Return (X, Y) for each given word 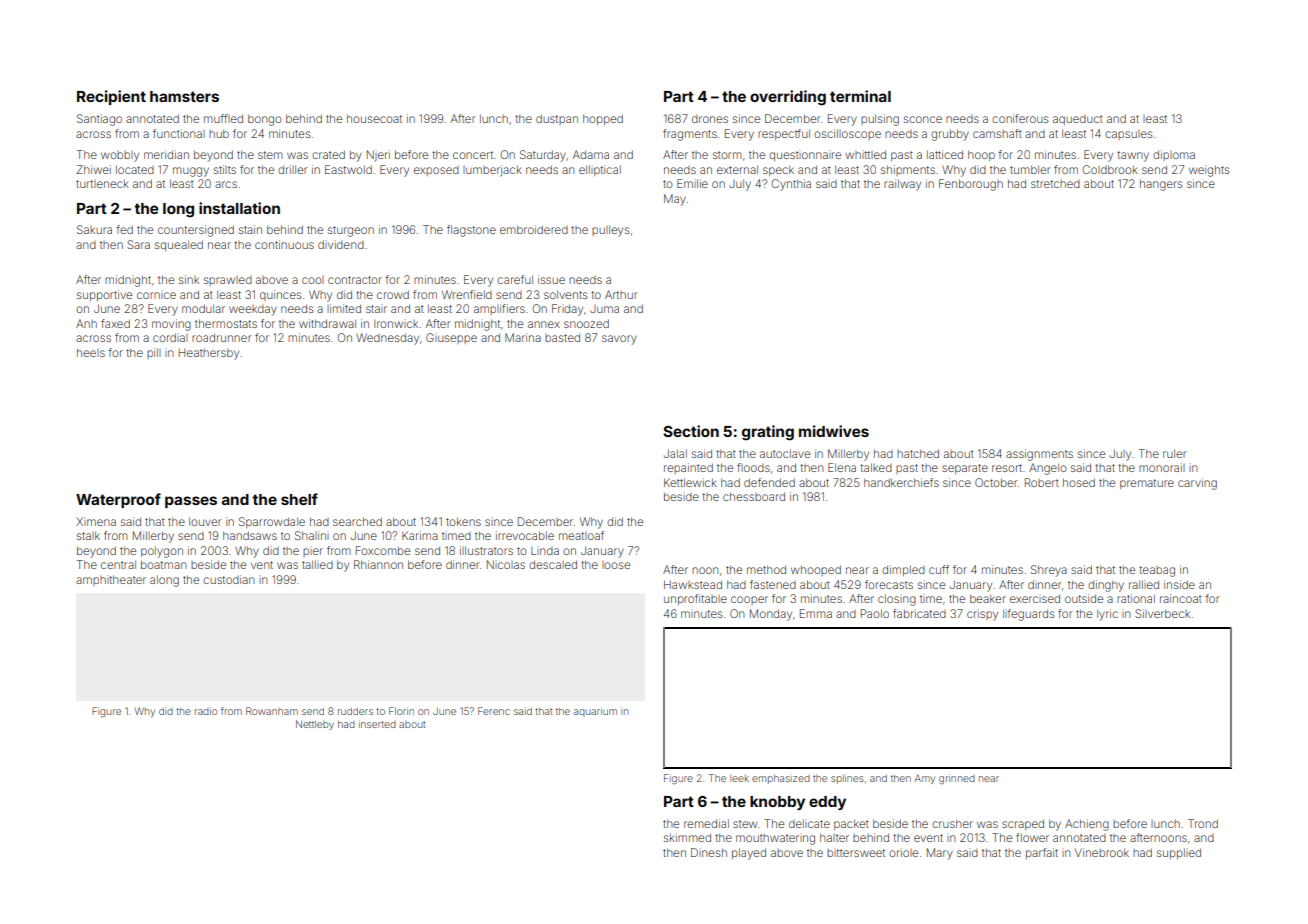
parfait (1042, 853)
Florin (401, 711)
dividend (341, 244)
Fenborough (971, 185)
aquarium (595, 712)
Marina (523, 337)
